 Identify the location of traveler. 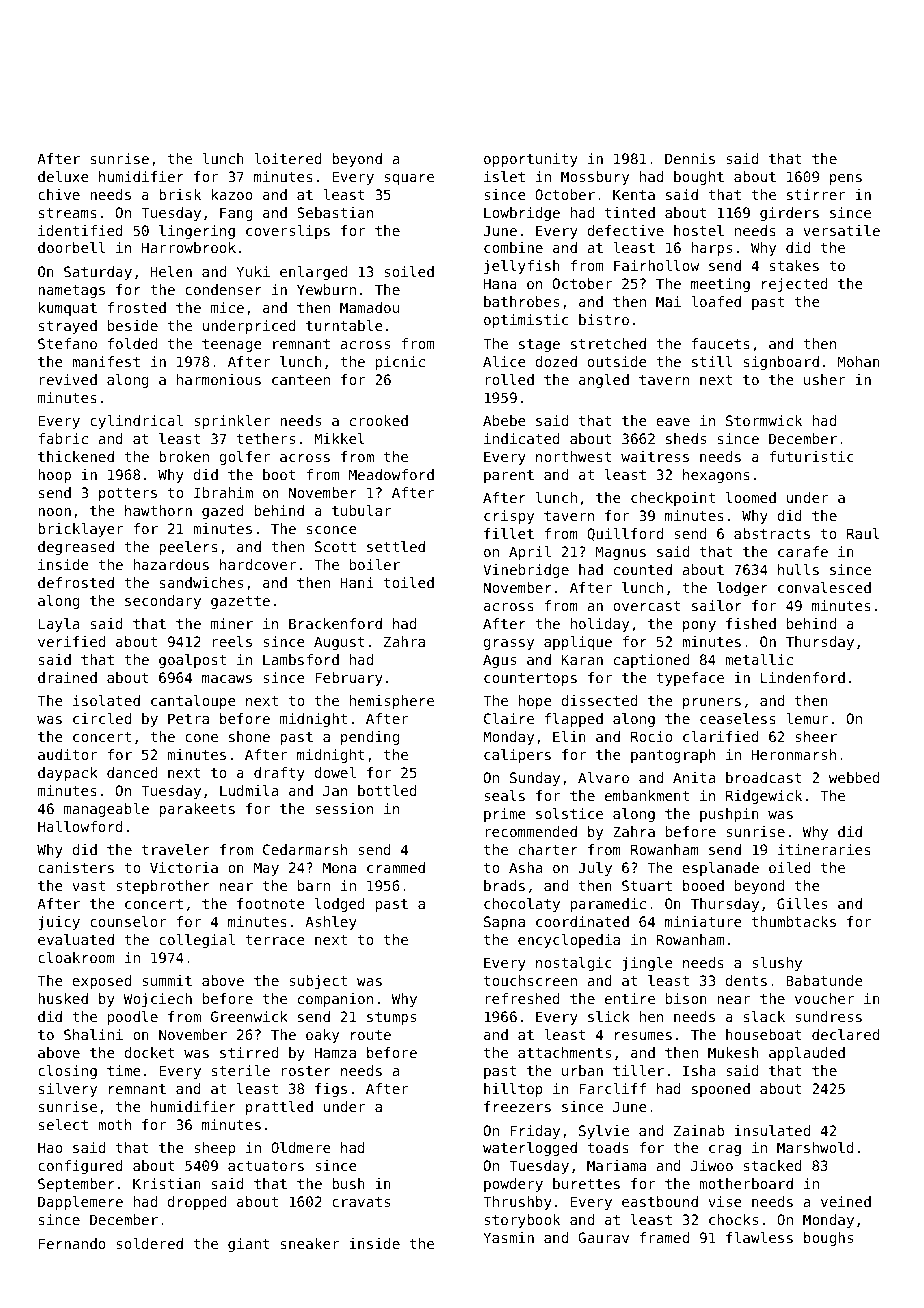
(176, 849).
